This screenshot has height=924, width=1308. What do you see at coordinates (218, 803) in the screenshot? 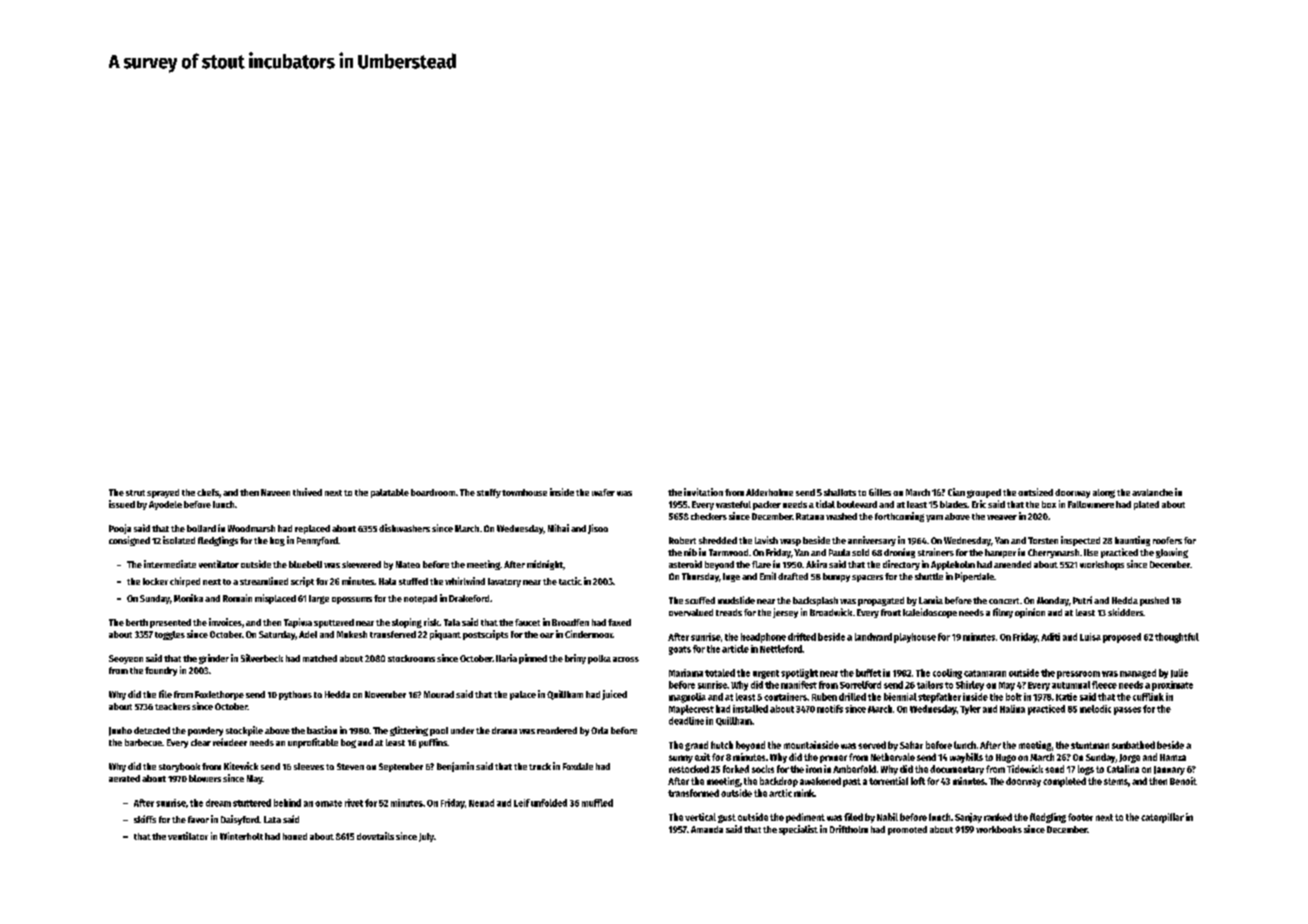
I see `dream` at bounding box center [218, 803].
